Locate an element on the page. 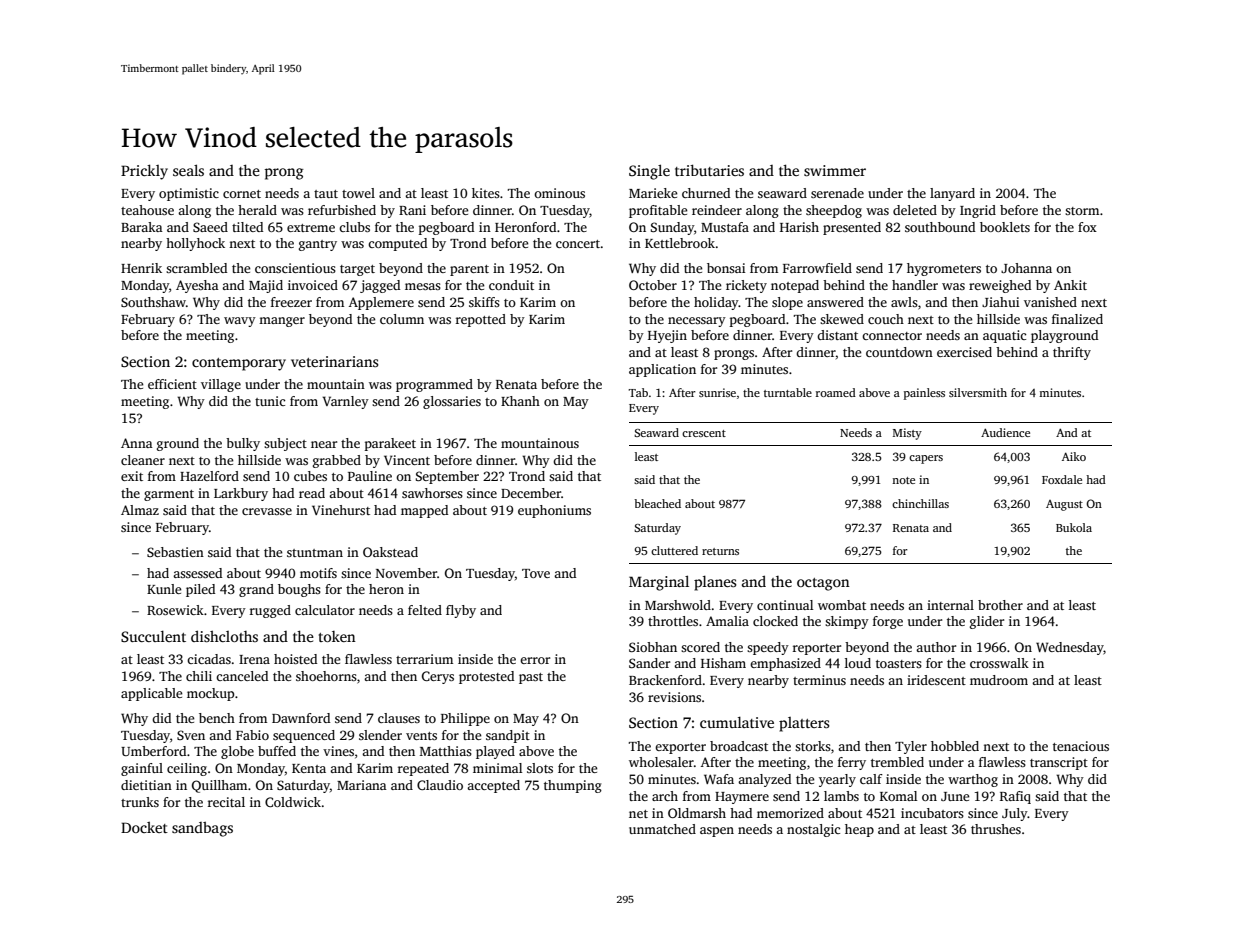  Single is located at coordinates (649, 172).
